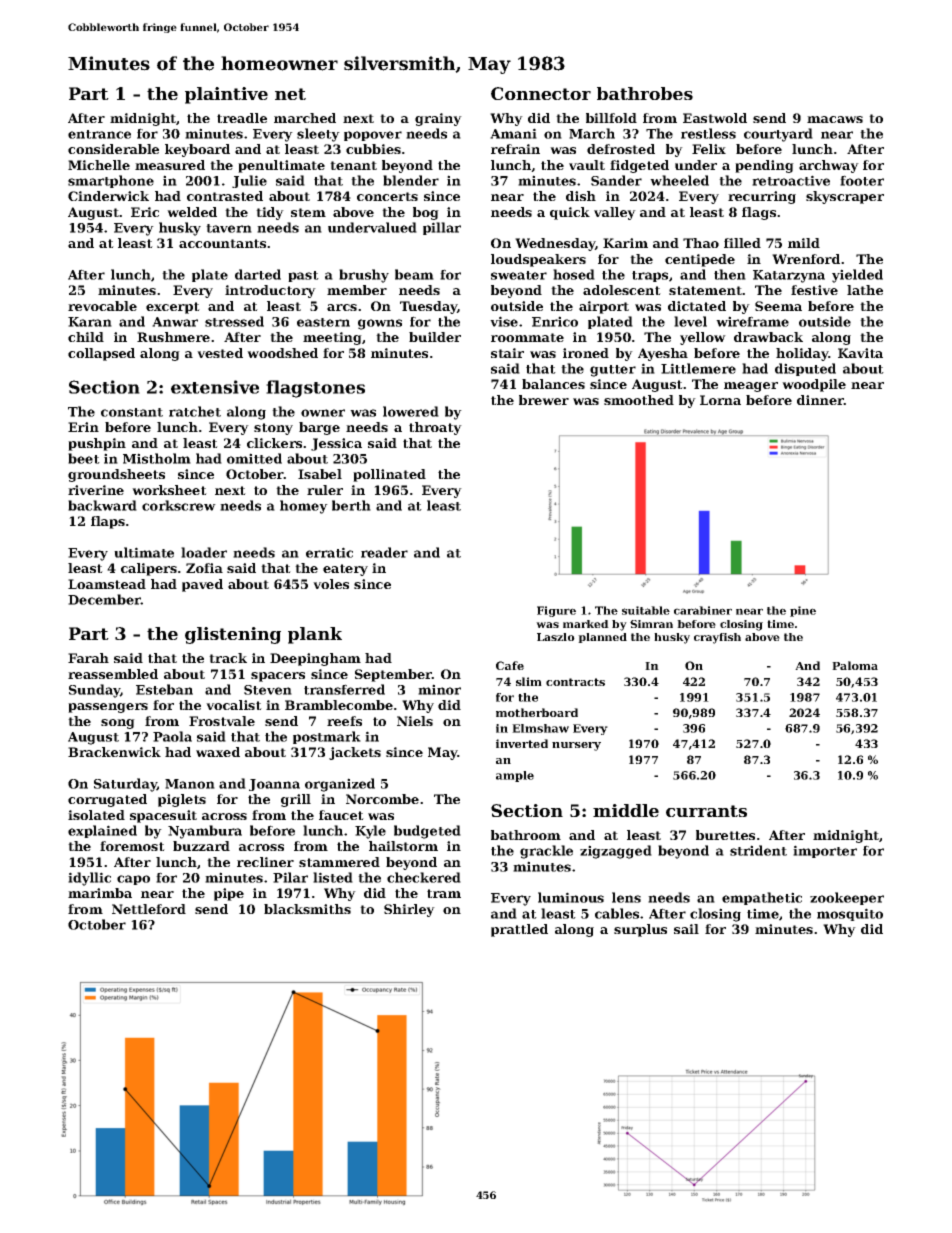 The height and width of the screenshot is (1233, 952). What do you see at coordinates (541, 93) in the screenshot?
I see `Connector` at bounding box center [541, 93].
